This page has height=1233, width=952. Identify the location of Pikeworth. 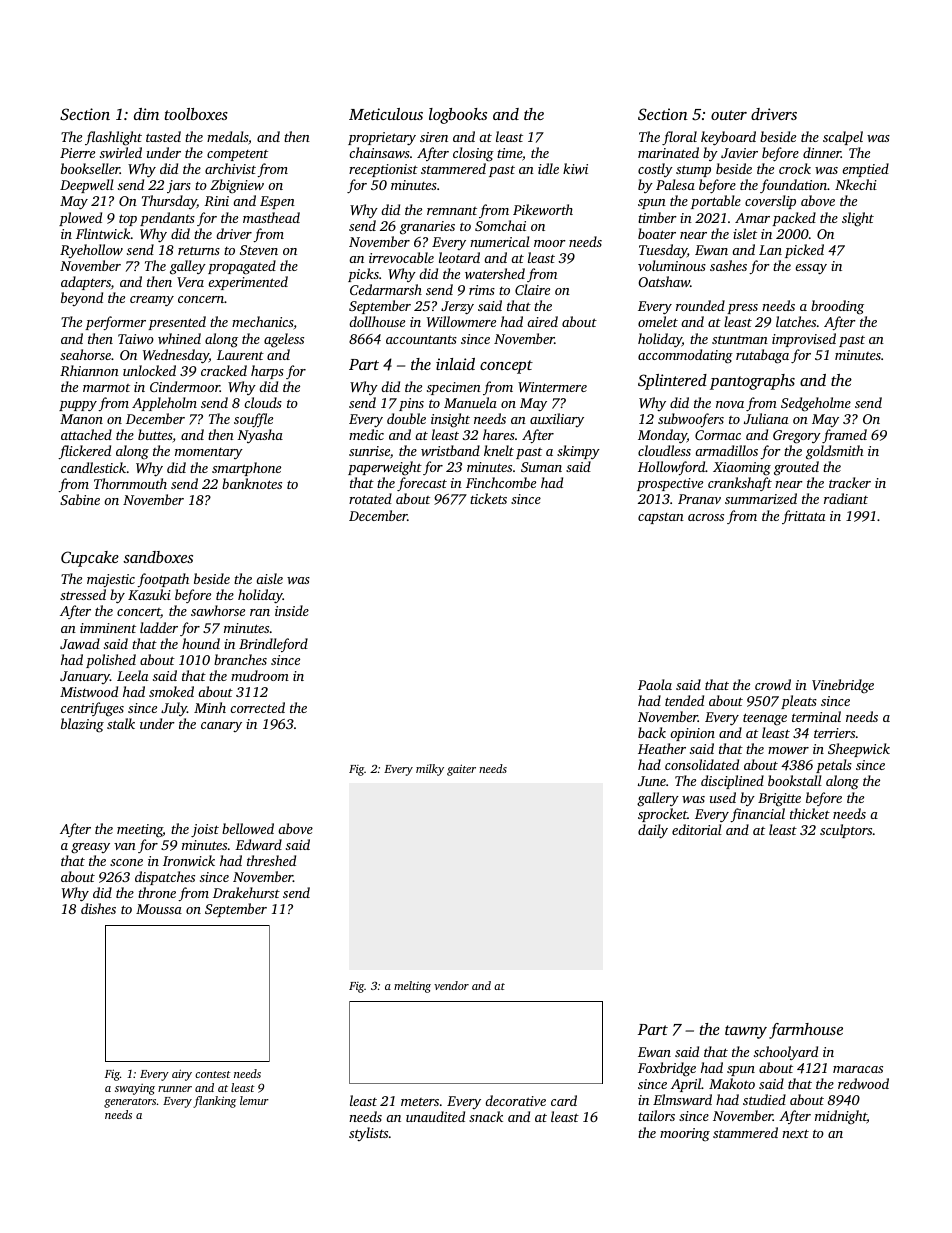
(543, 209).
